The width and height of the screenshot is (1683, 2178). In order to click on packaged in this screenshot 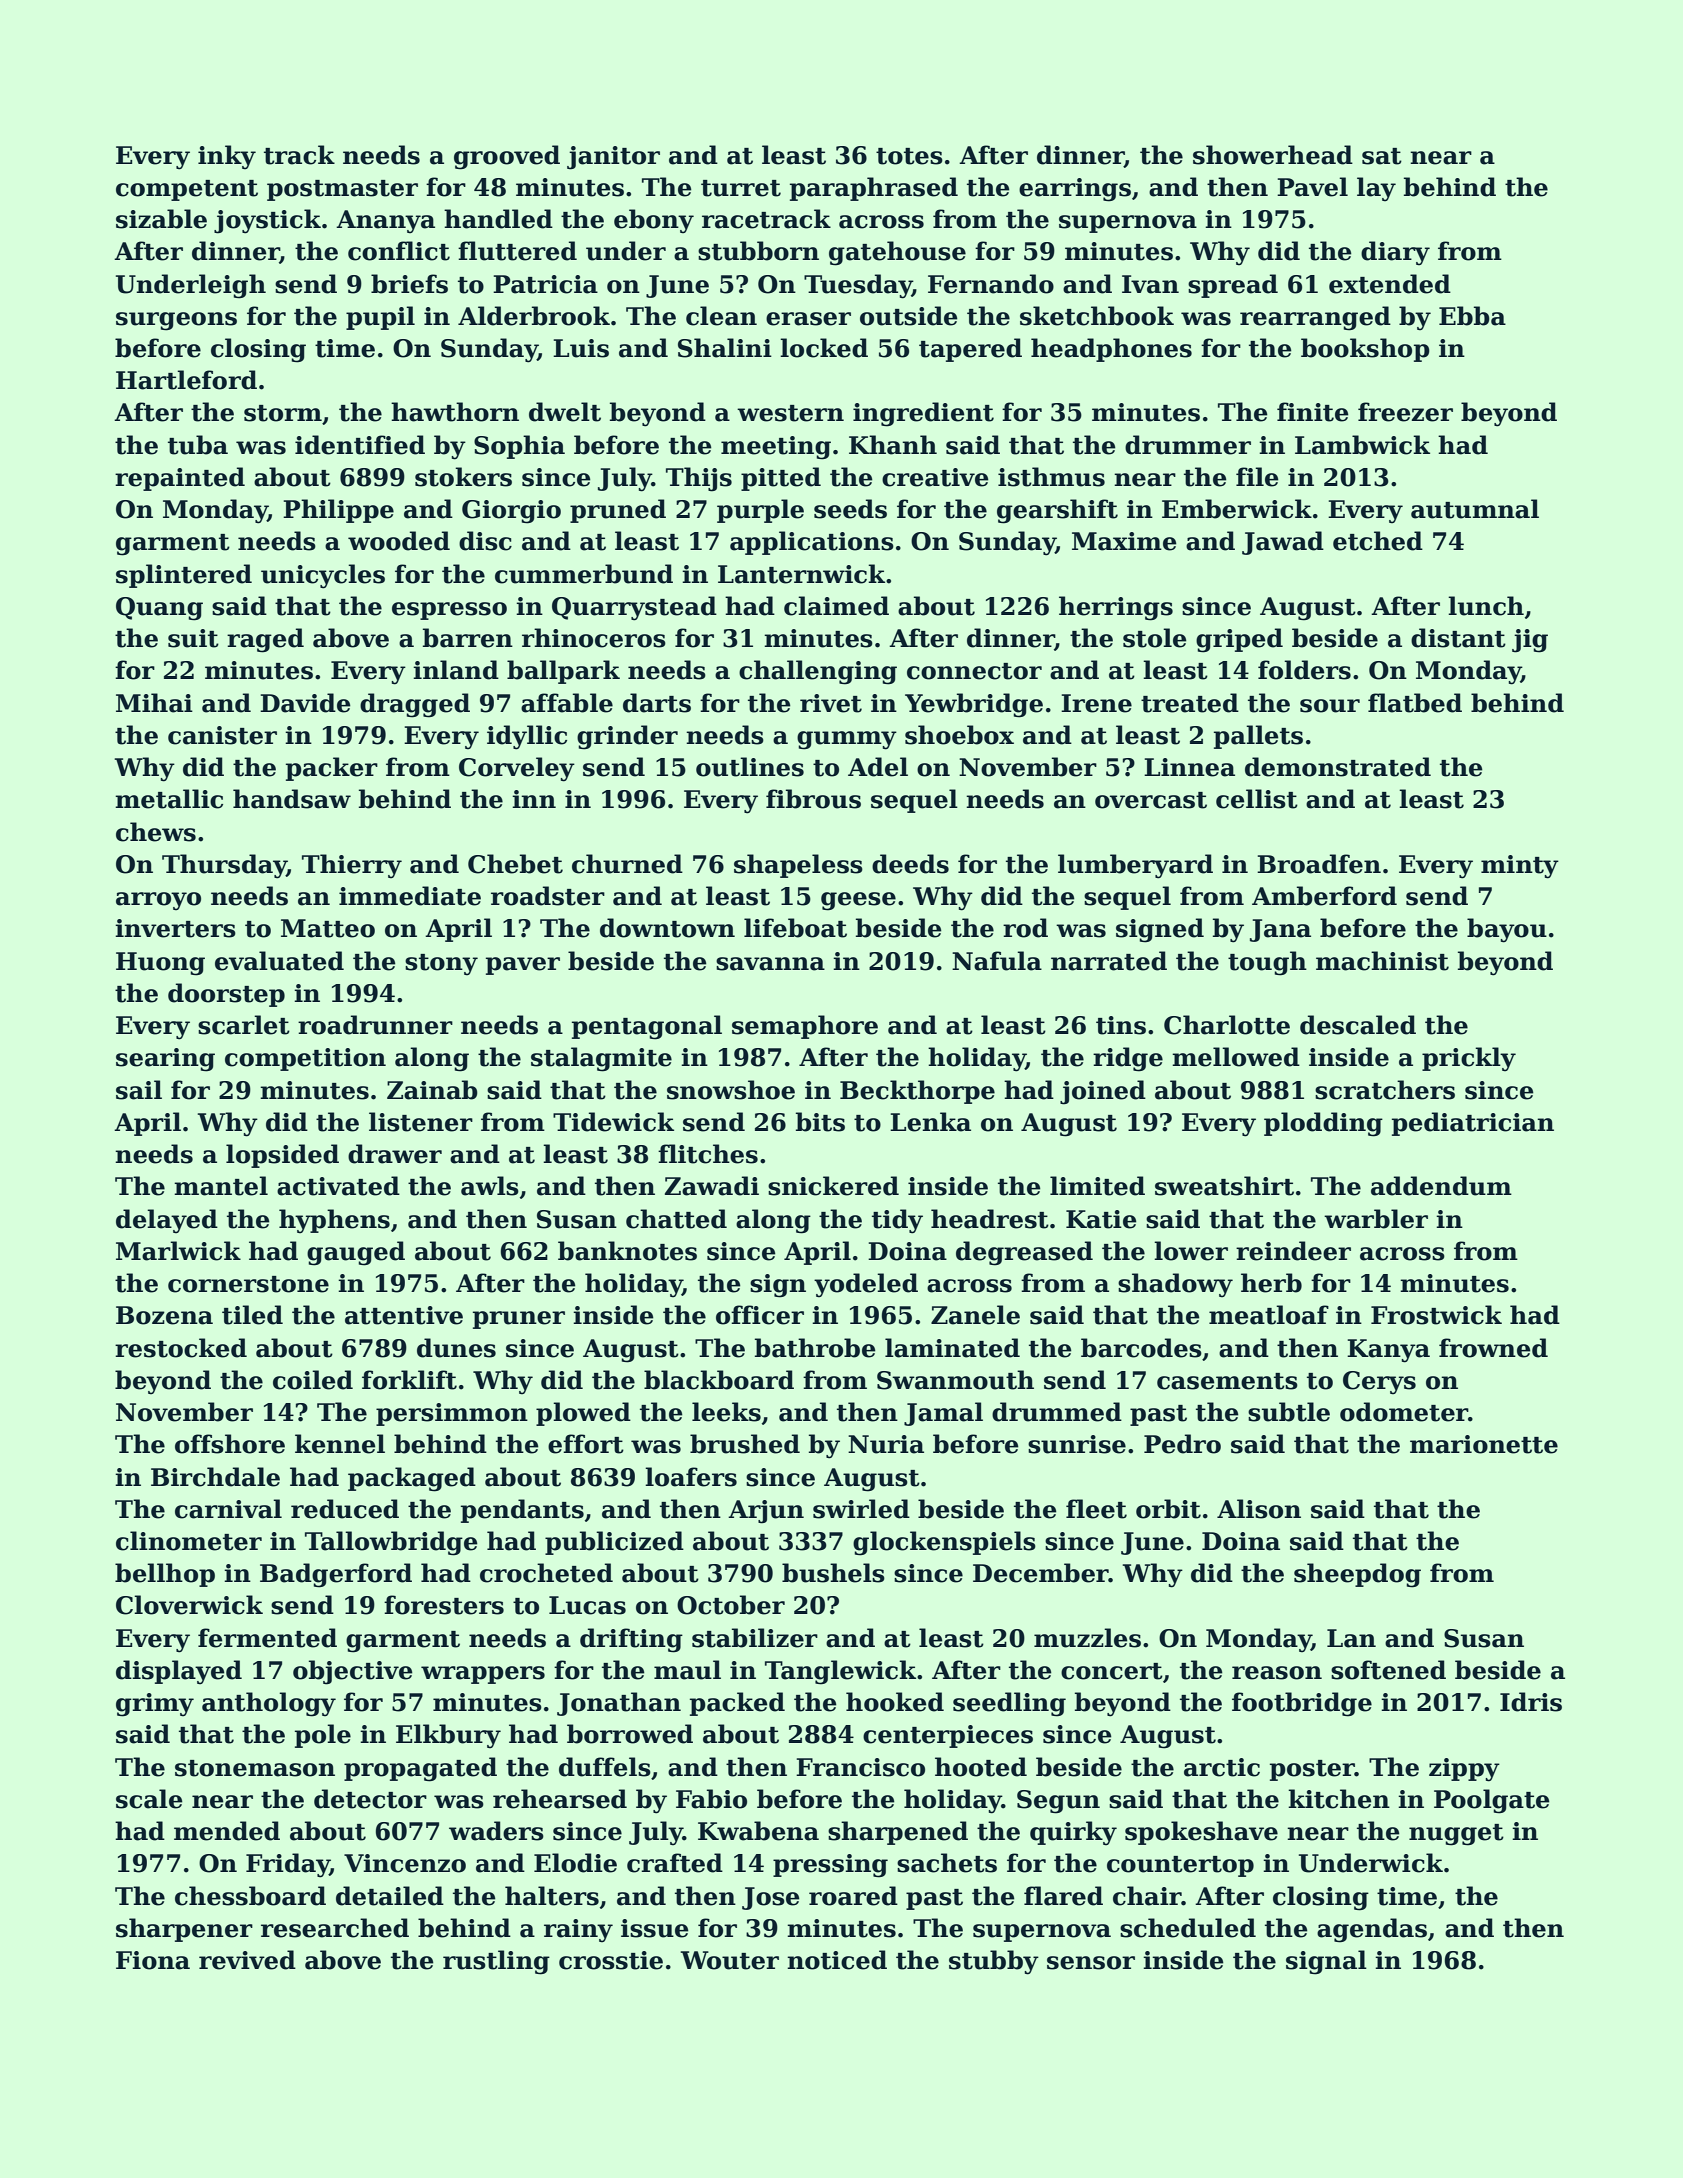, I will do `click(412, 1479)`.
